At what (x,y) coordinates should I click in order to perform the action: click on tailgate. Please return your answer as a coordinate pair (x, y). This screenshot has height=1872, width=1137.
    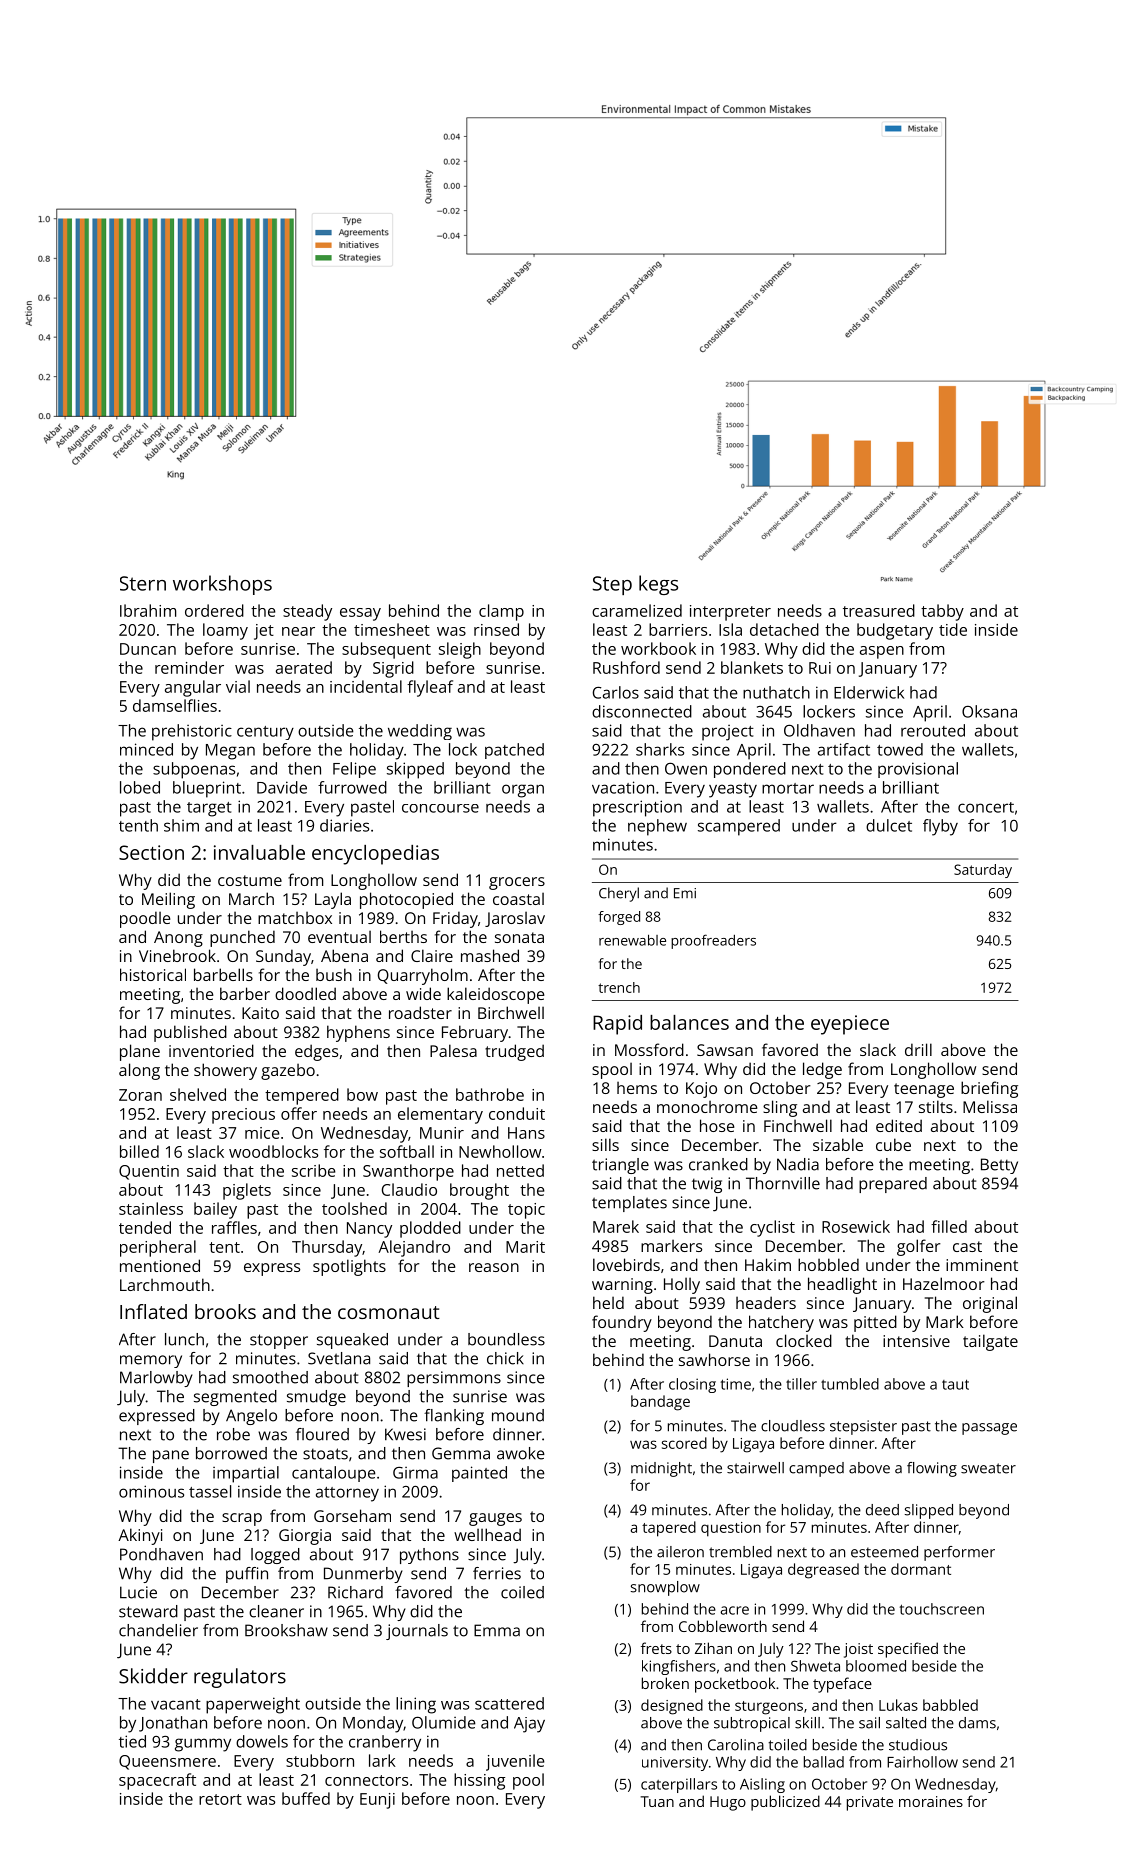
    Looking at the image, I should click on (990, 1342).
